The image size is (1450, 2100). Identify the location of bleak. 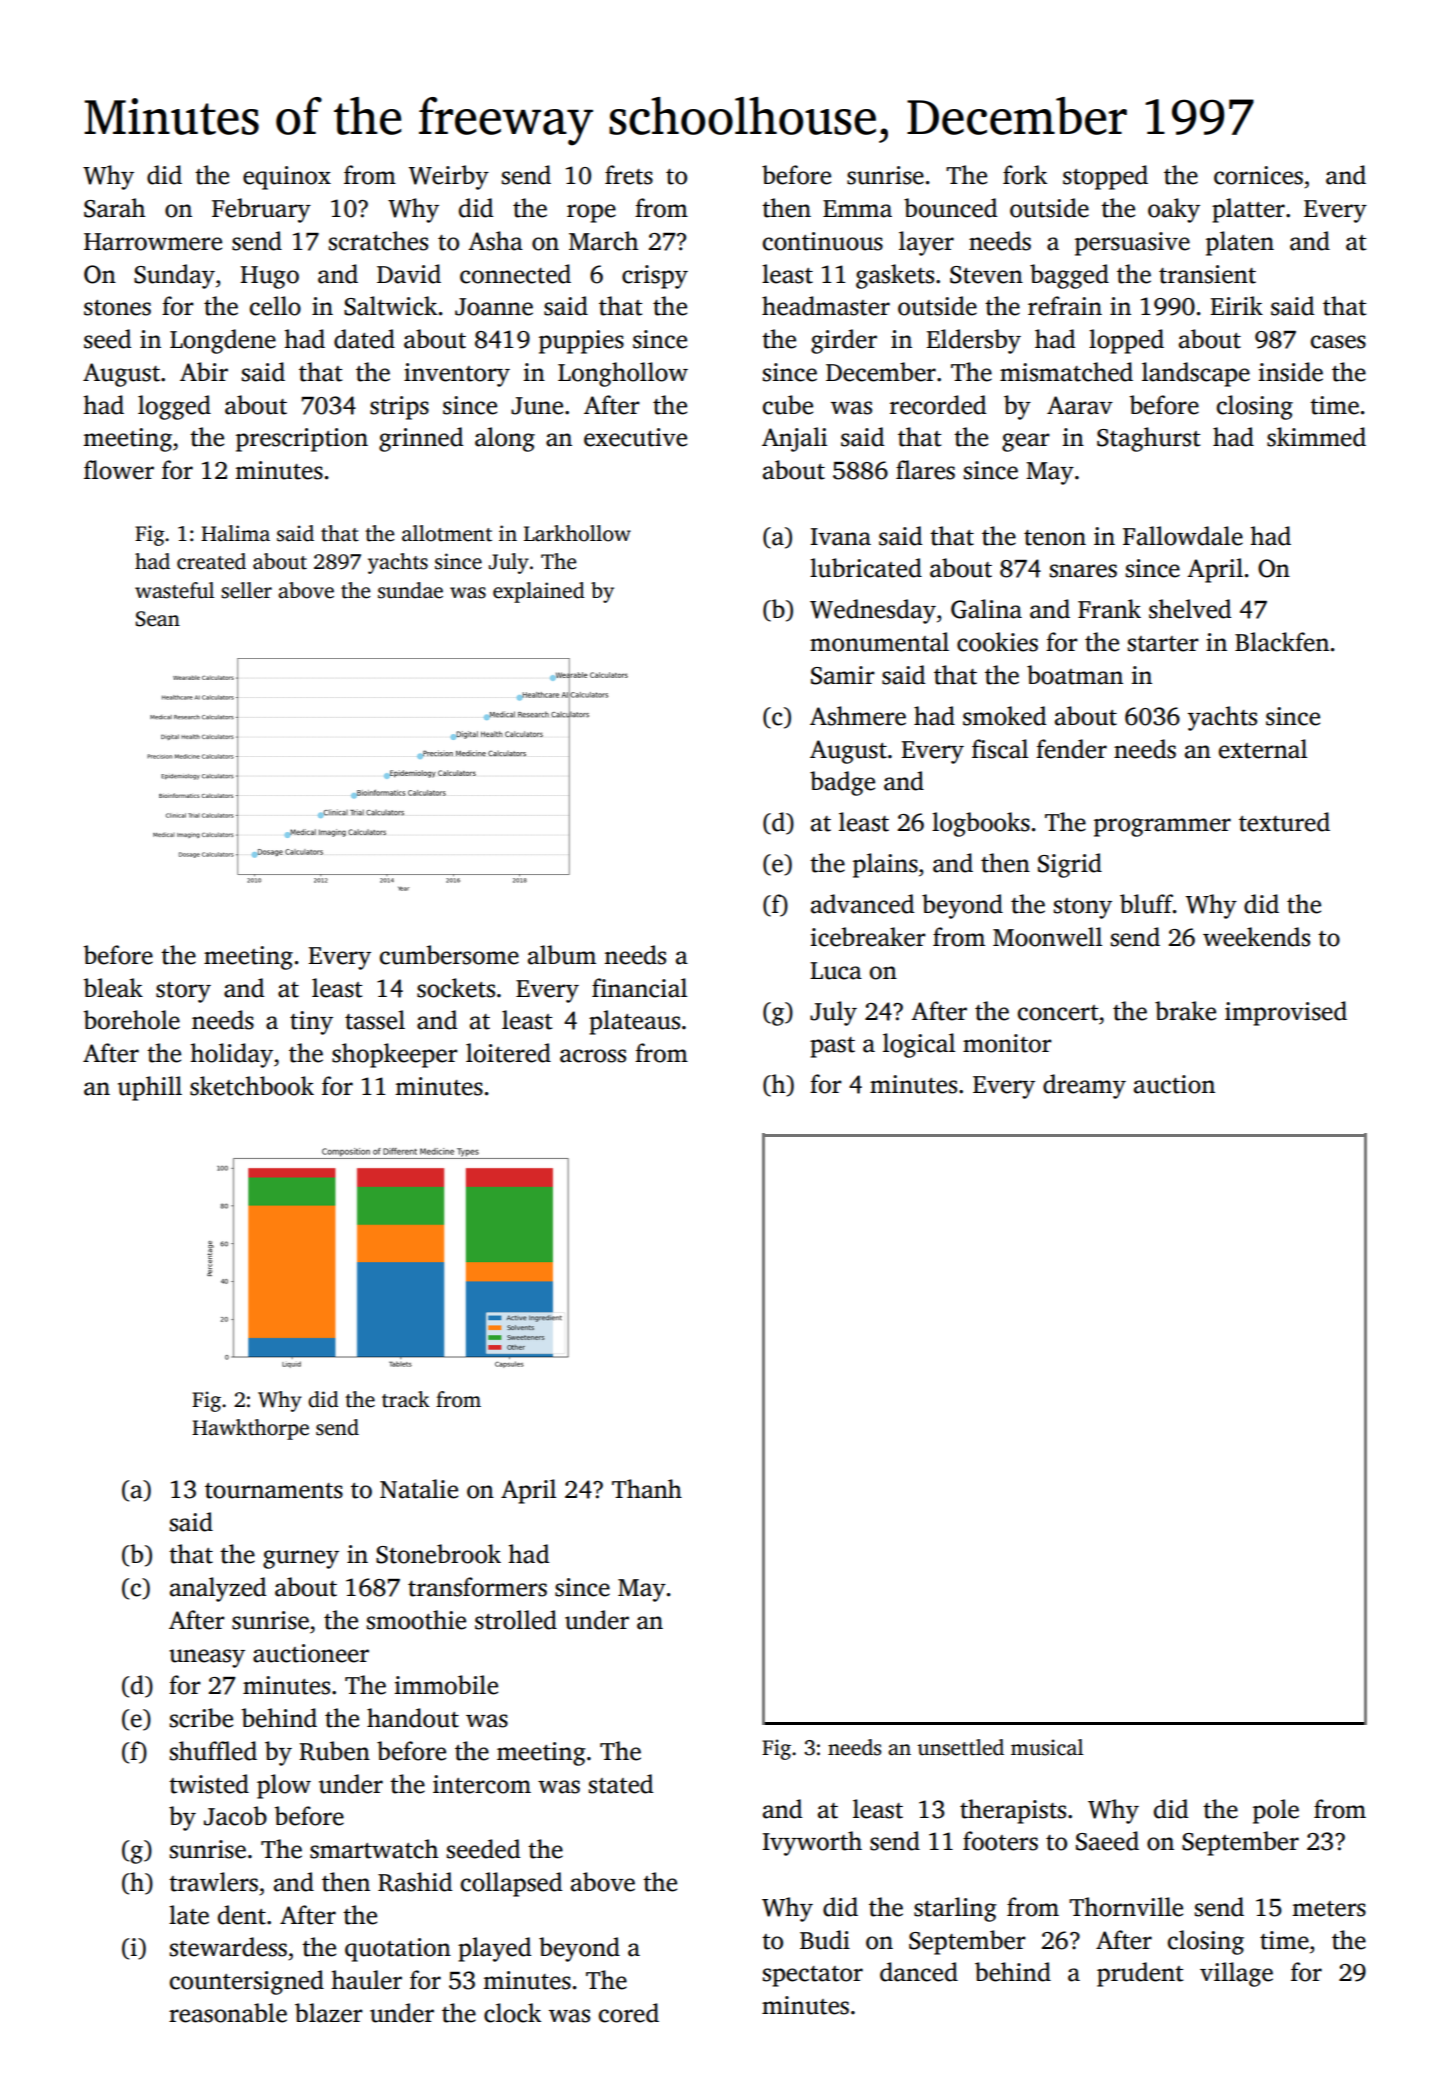
(113, 988).
